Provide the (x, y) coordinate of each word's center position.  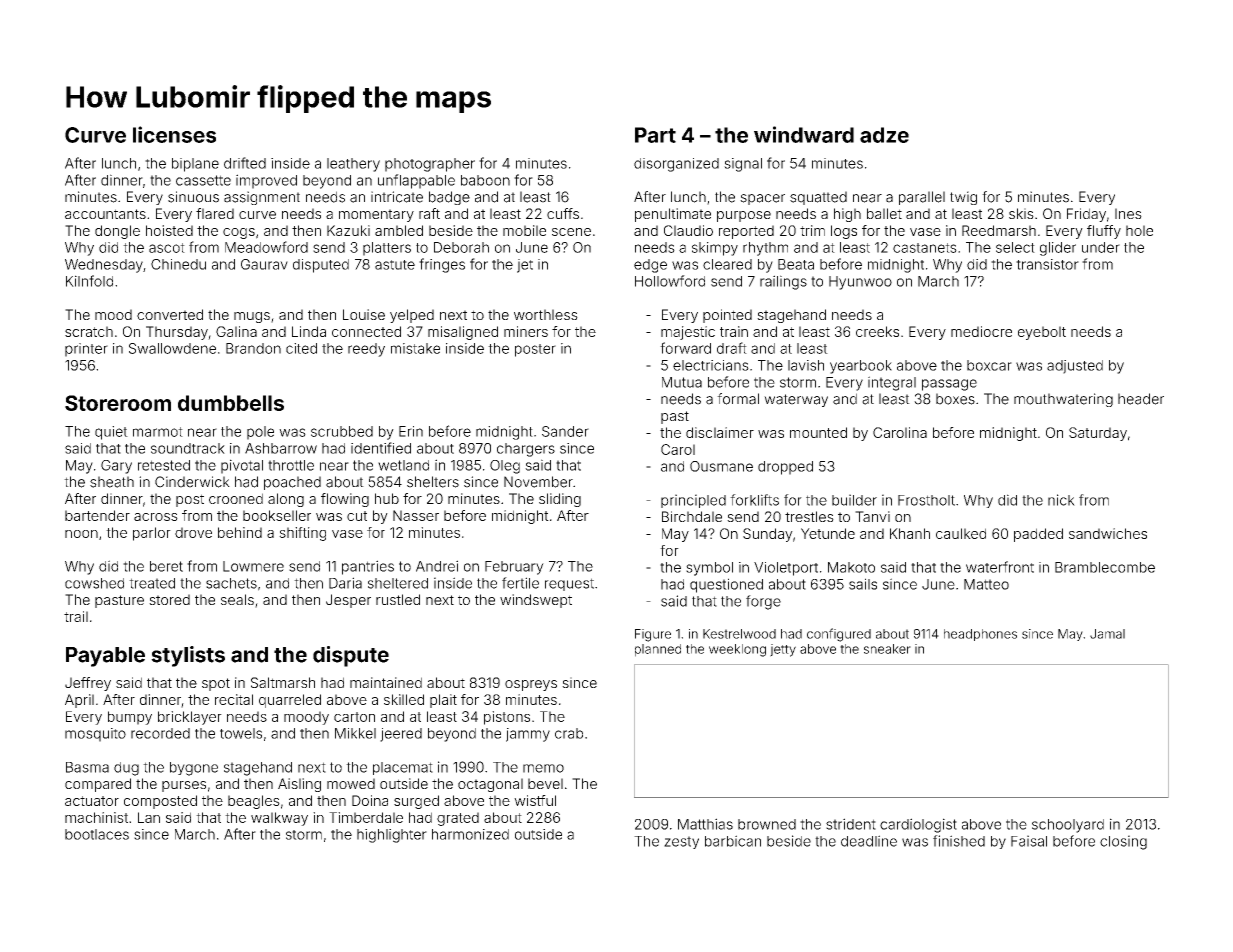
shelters (433, 482)
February (514, 568)
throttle (291, 465)
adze (884, 135)
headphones (980, 635)
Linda (309, 331)
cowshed (94, 583)
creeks (877, 331)
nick (1061, 500)
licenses (174, 134)
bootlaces (97, 834)
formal (738, 399)
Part (655, 135)
